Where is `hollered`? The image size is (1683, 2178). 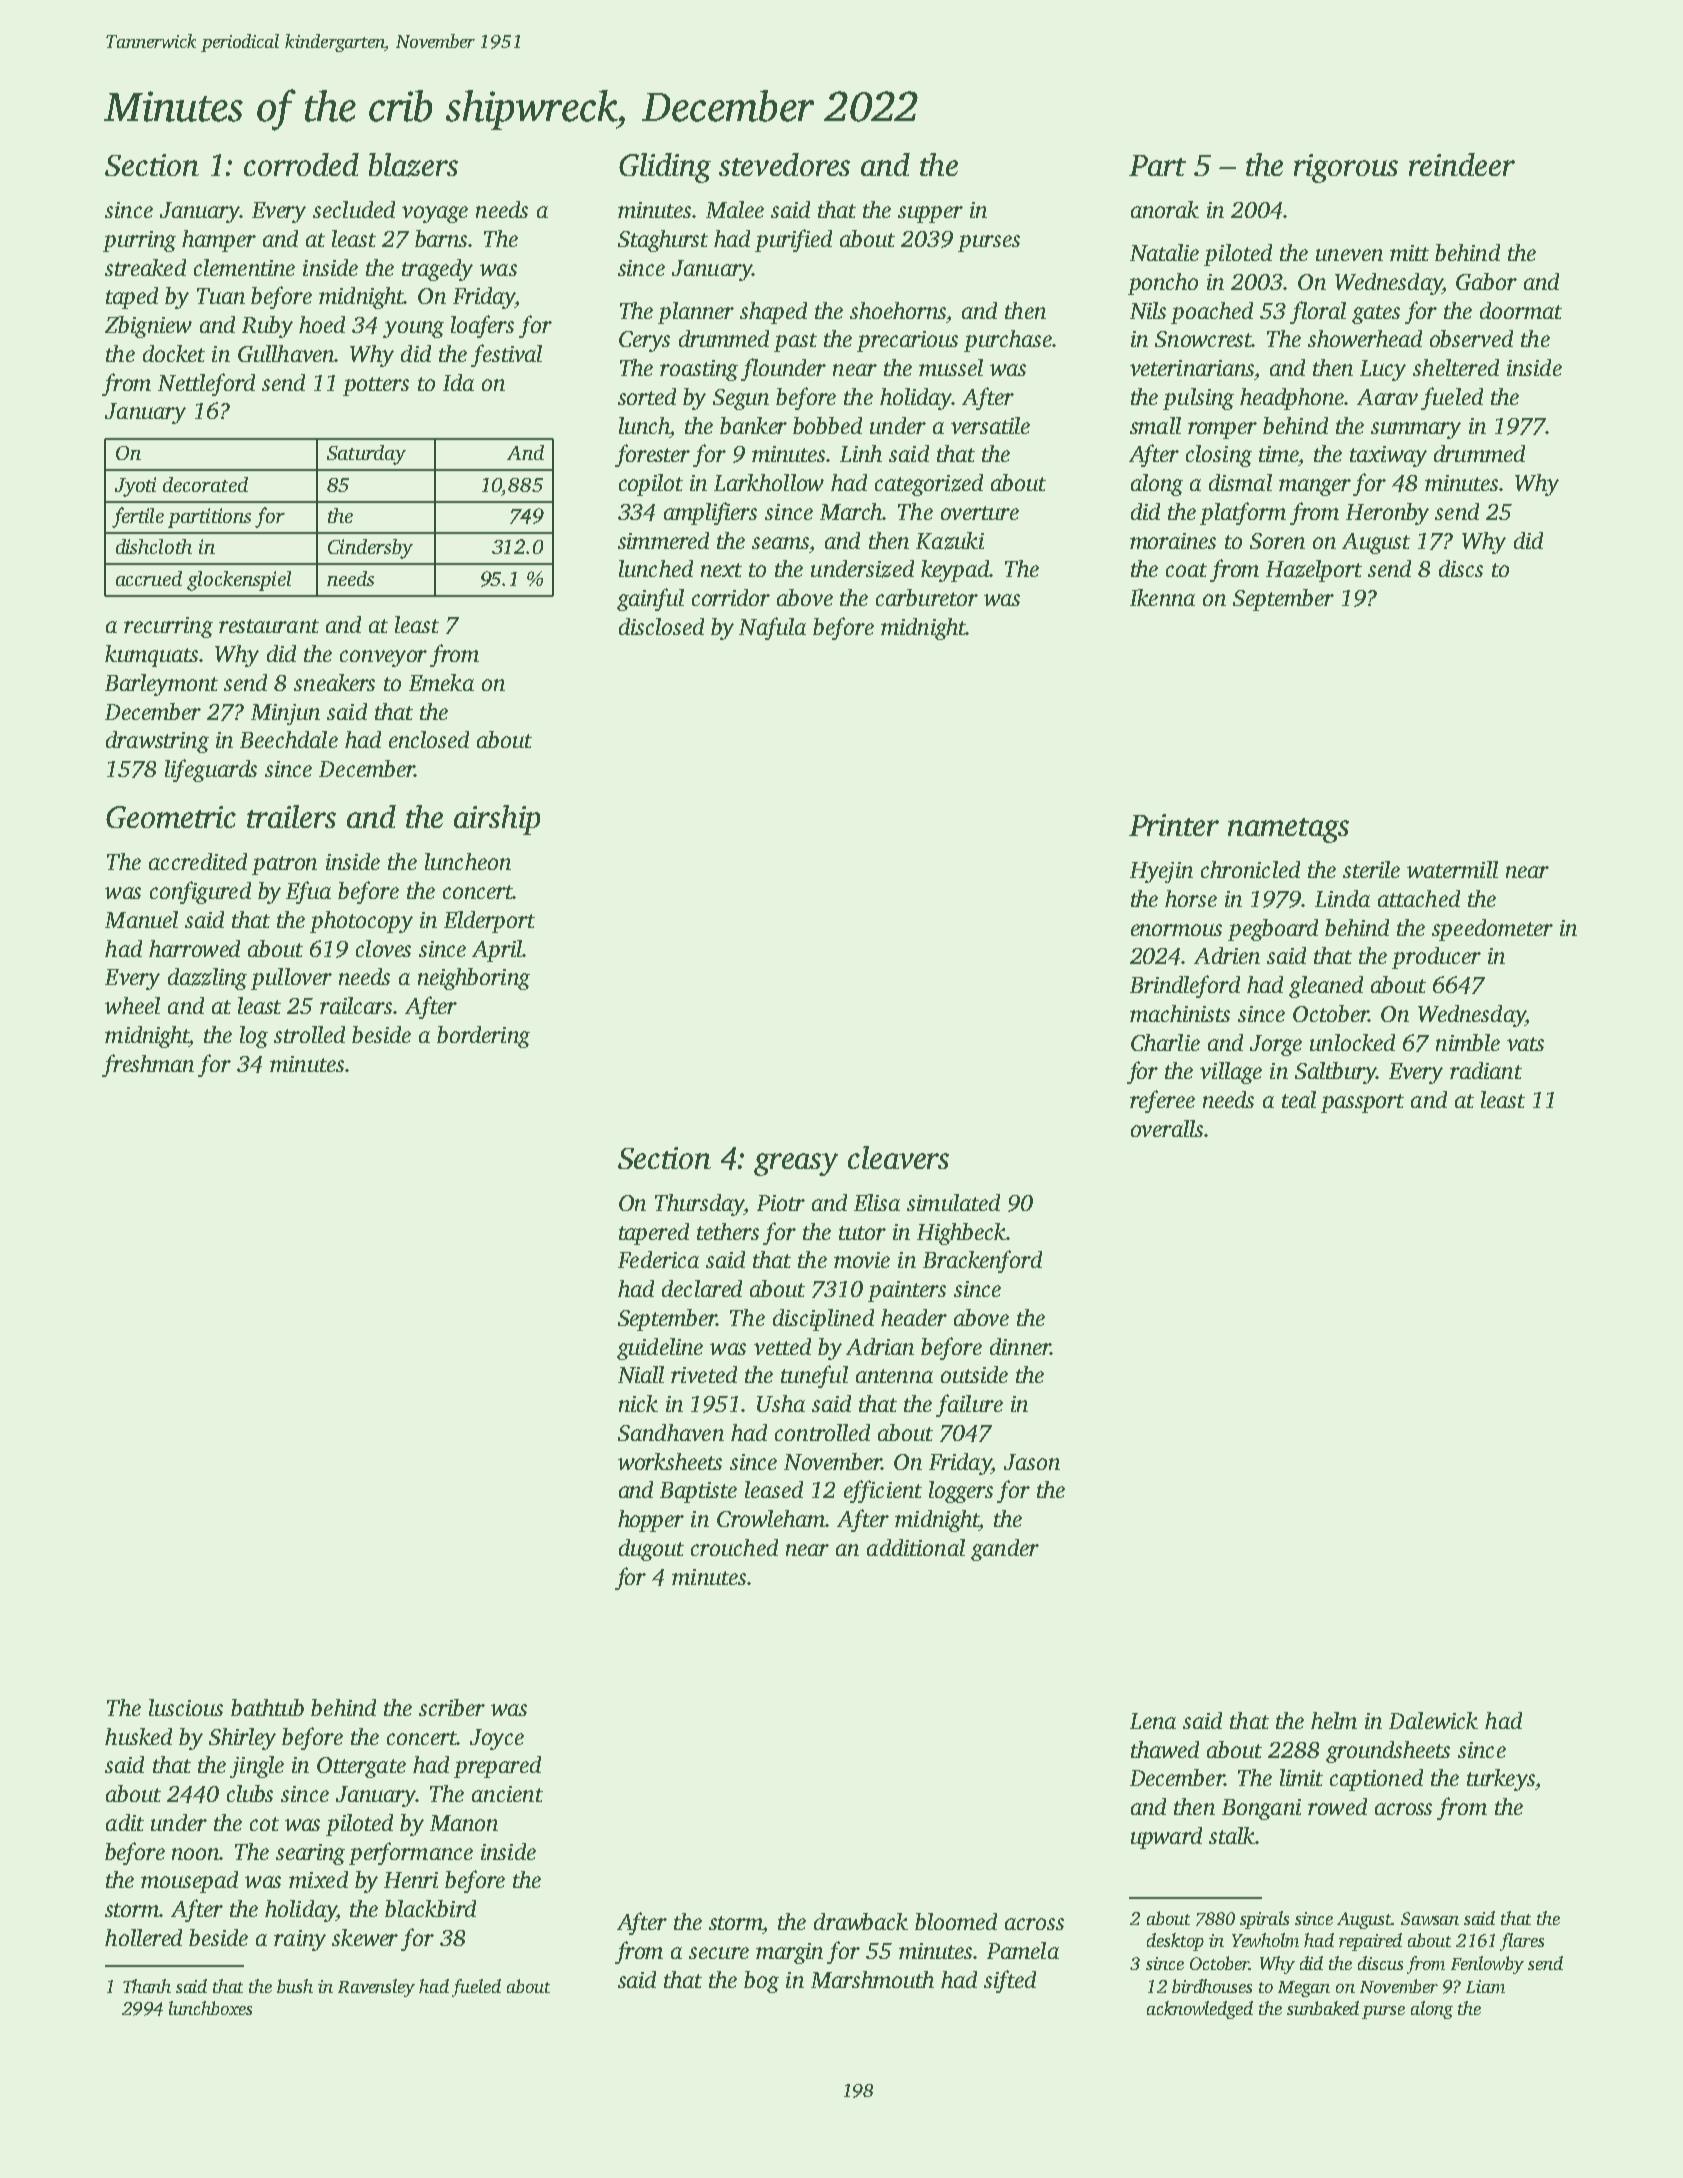 hollered is located at coordinates (143, 1937).
